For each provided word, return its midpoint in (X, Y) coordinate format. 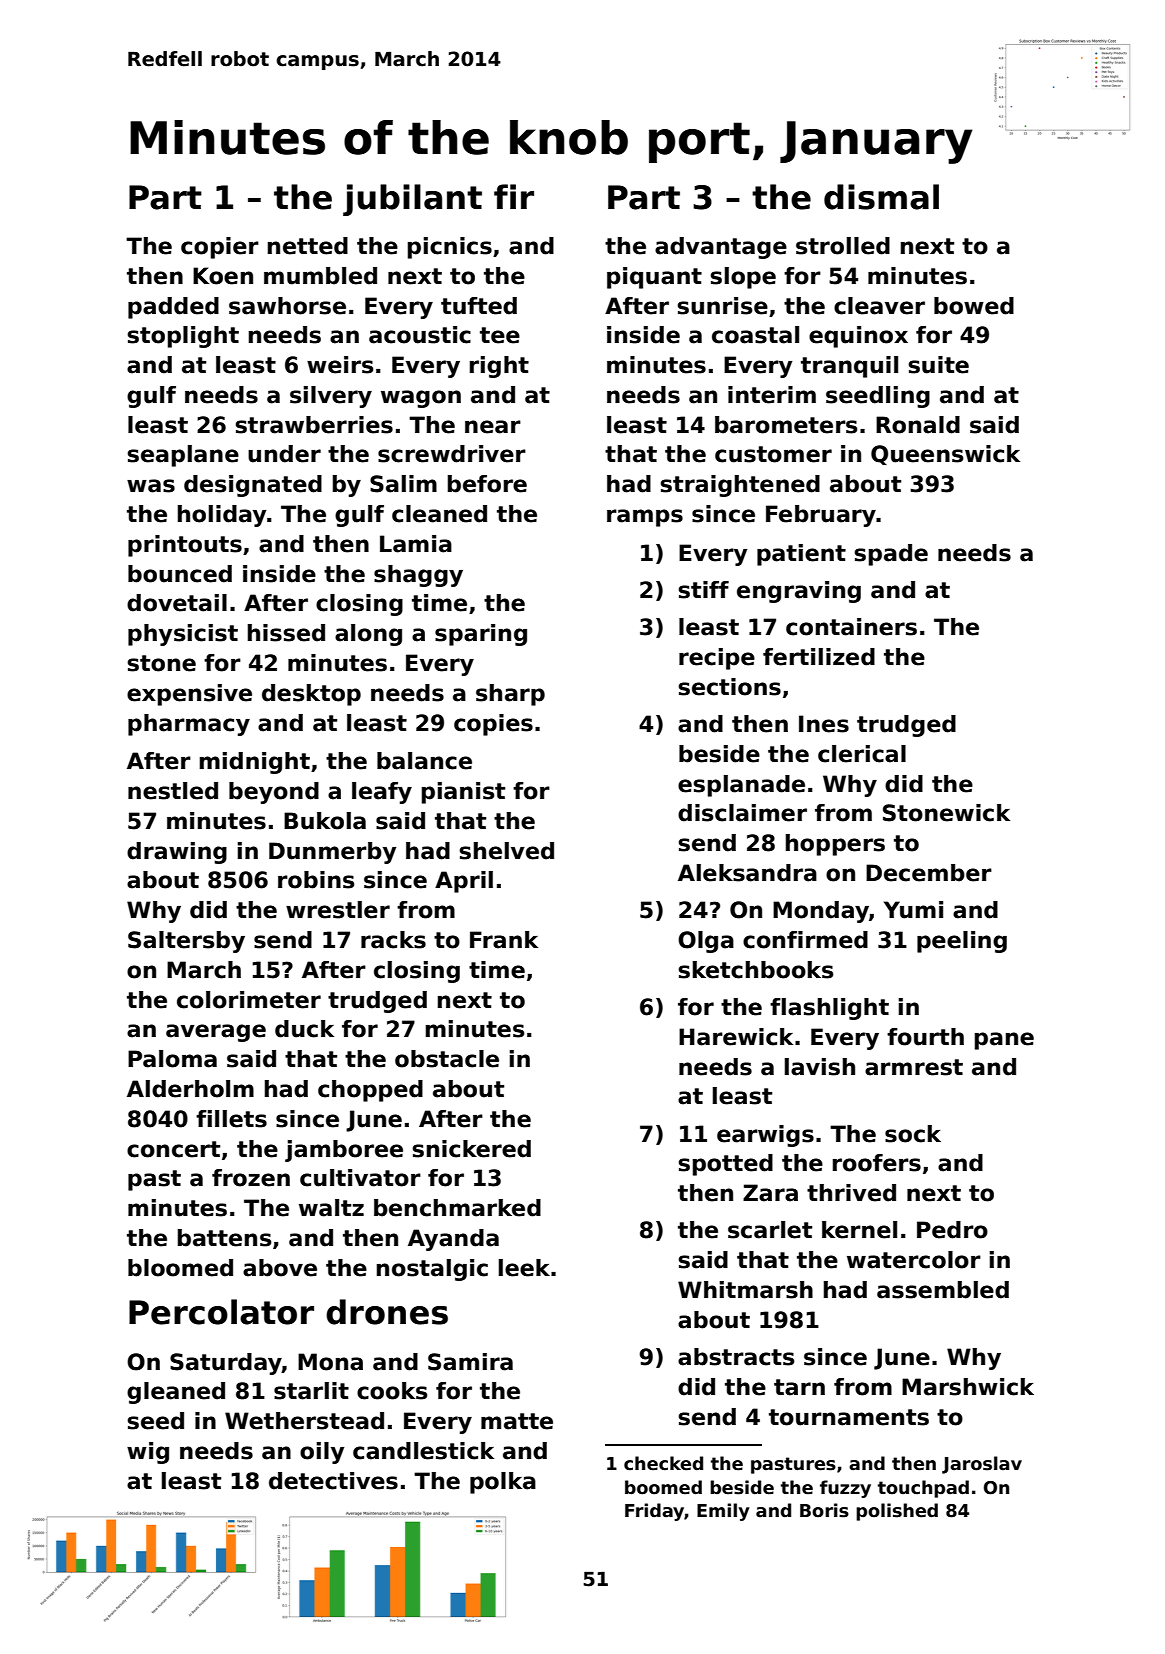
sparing (481, 635)
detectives (333, 1481)
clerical (862, 754)
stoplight (183, 337)
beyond (274, 793)
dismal (881, 197)
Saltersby (186, 942)
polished (897, 1512)
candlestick (423, 1451)
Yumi (913, 910)
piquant (654, 278)
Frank (504, 940)
